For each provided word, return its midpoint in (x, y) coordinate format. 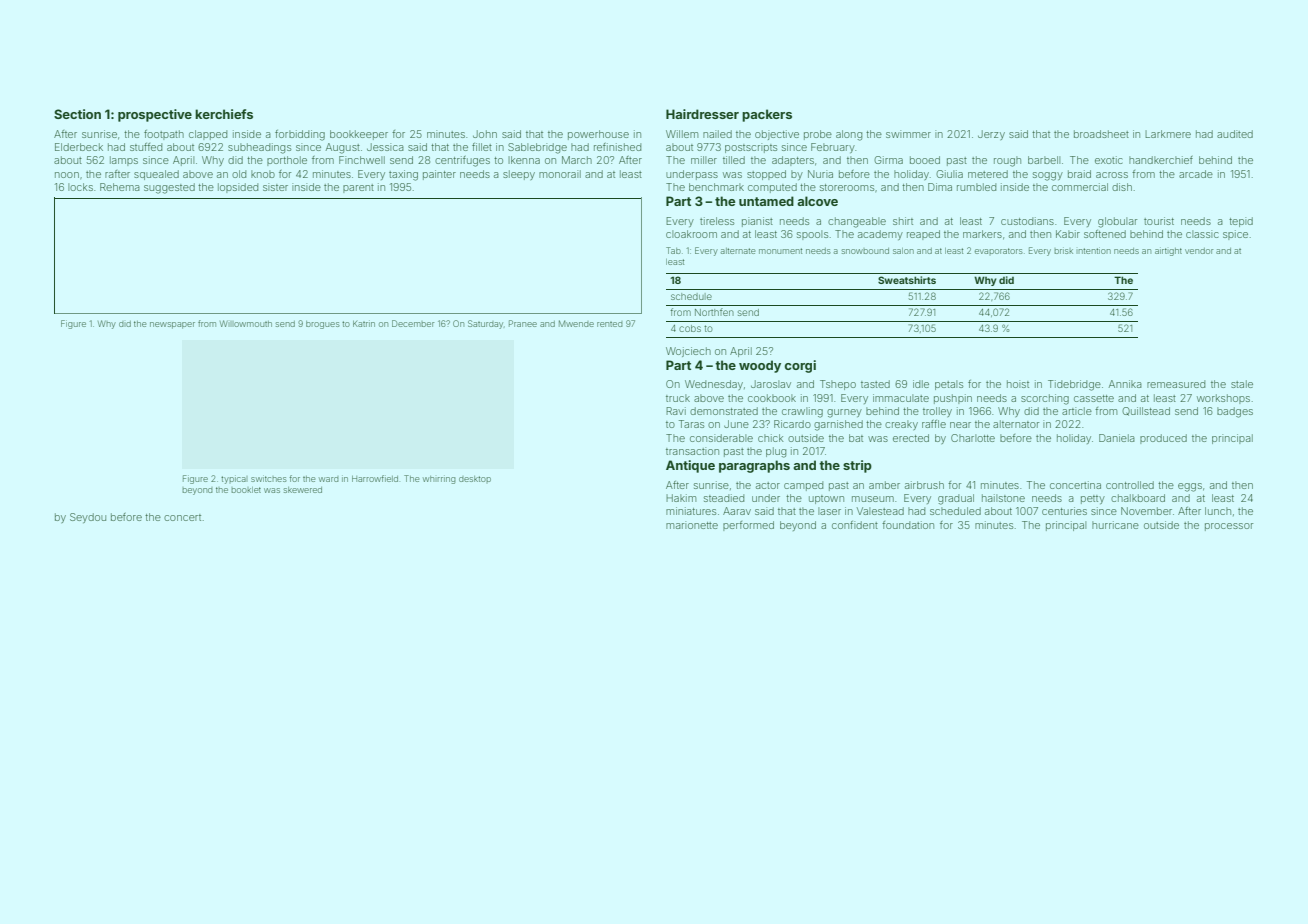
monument (780, 251)
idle (921, 384)
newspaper (172, 325)
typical (233, 479)
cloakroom (691, 234)
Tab (673, 250)
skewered (303, 490)
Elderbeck (79, 147)
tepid (1241, 222)
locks (80, 187)
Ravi (676, 411)
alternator (1016, 424)
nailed (717, 134)
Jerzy (991, 135)
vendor (1199, 251)
